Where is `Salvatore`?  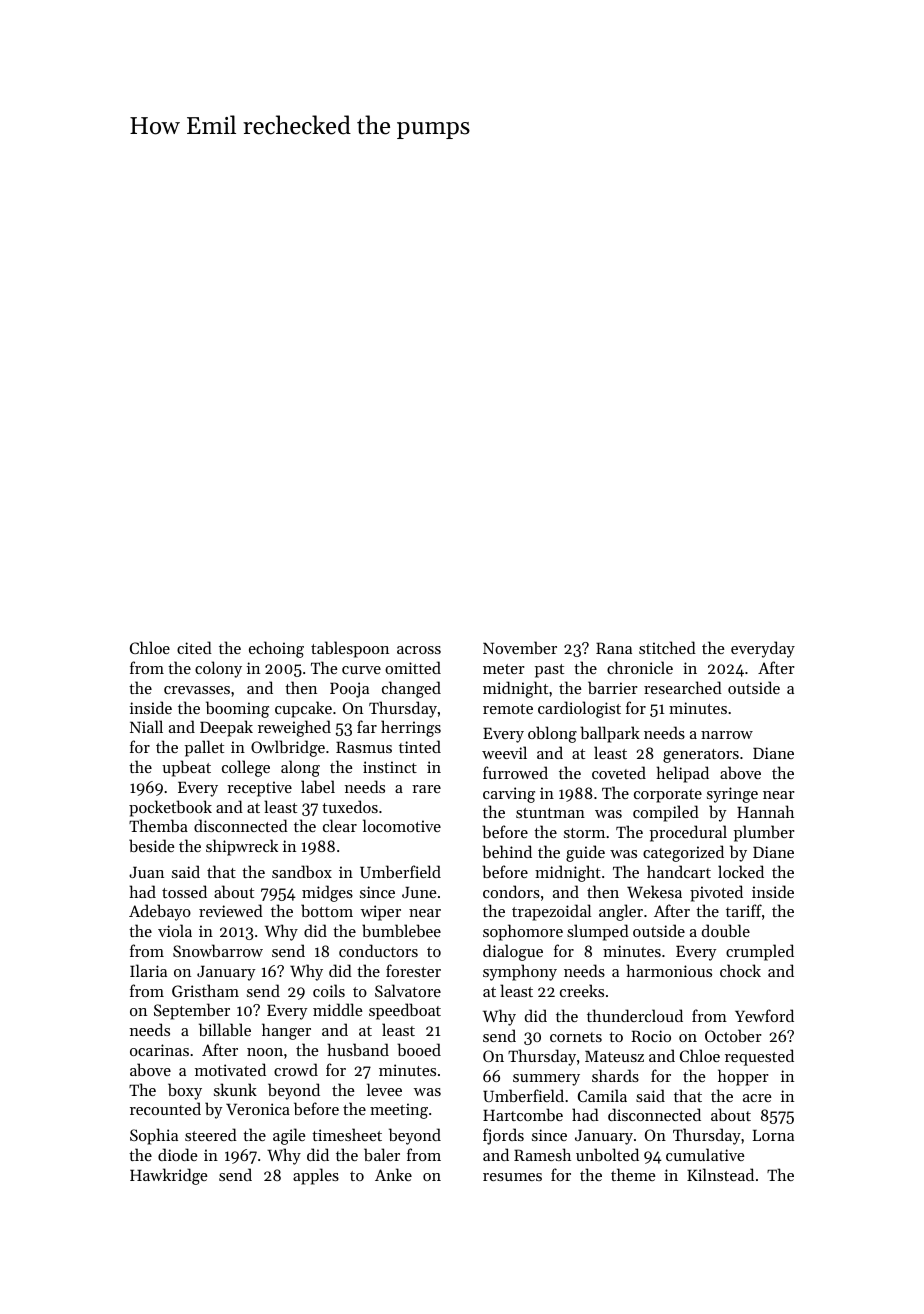
Salvatore is located at coordinates (408, 990).
